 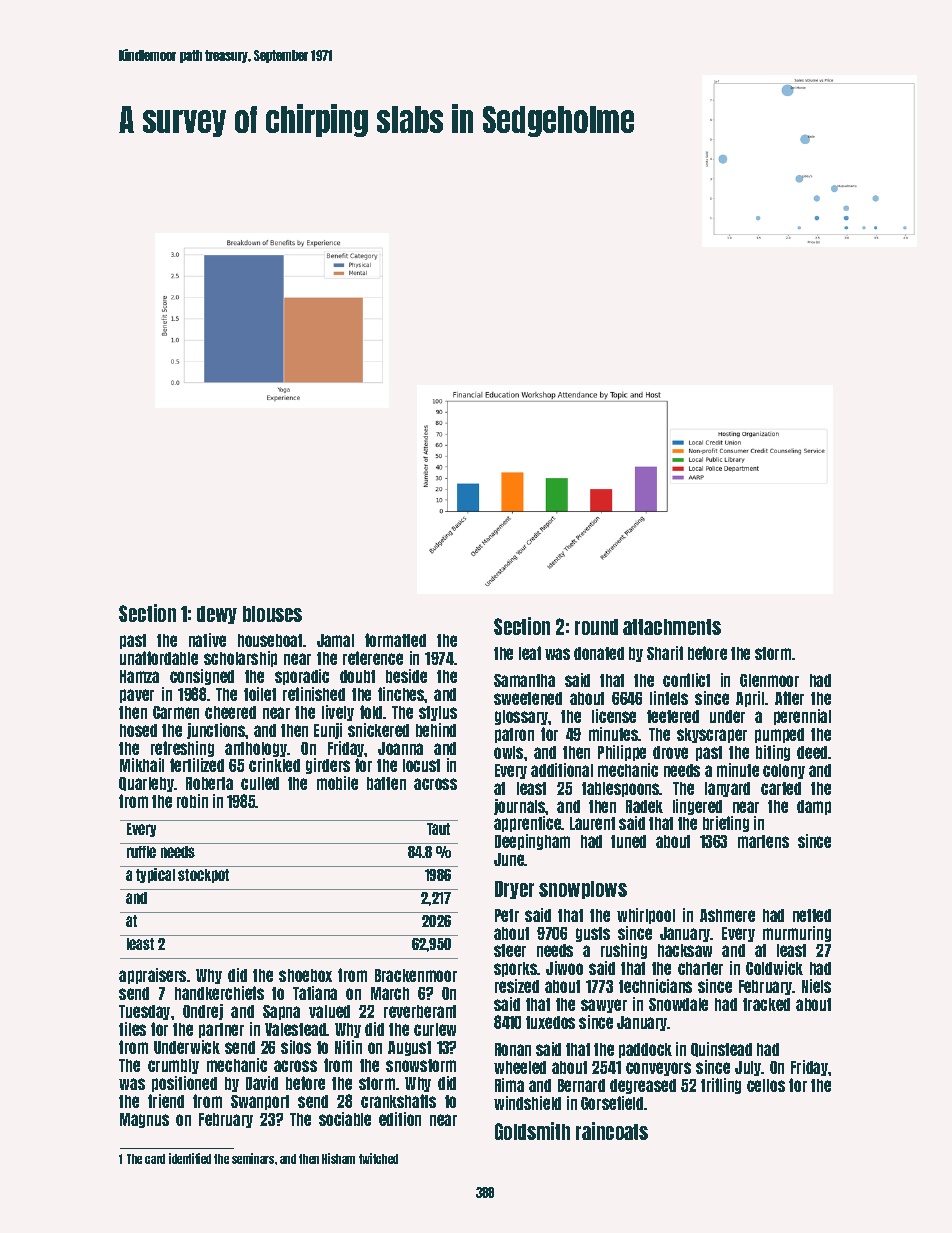 What do you see at coordinates (217, 615) in the screenshot?
I see `dewy` at bounding box center [217, 615].
